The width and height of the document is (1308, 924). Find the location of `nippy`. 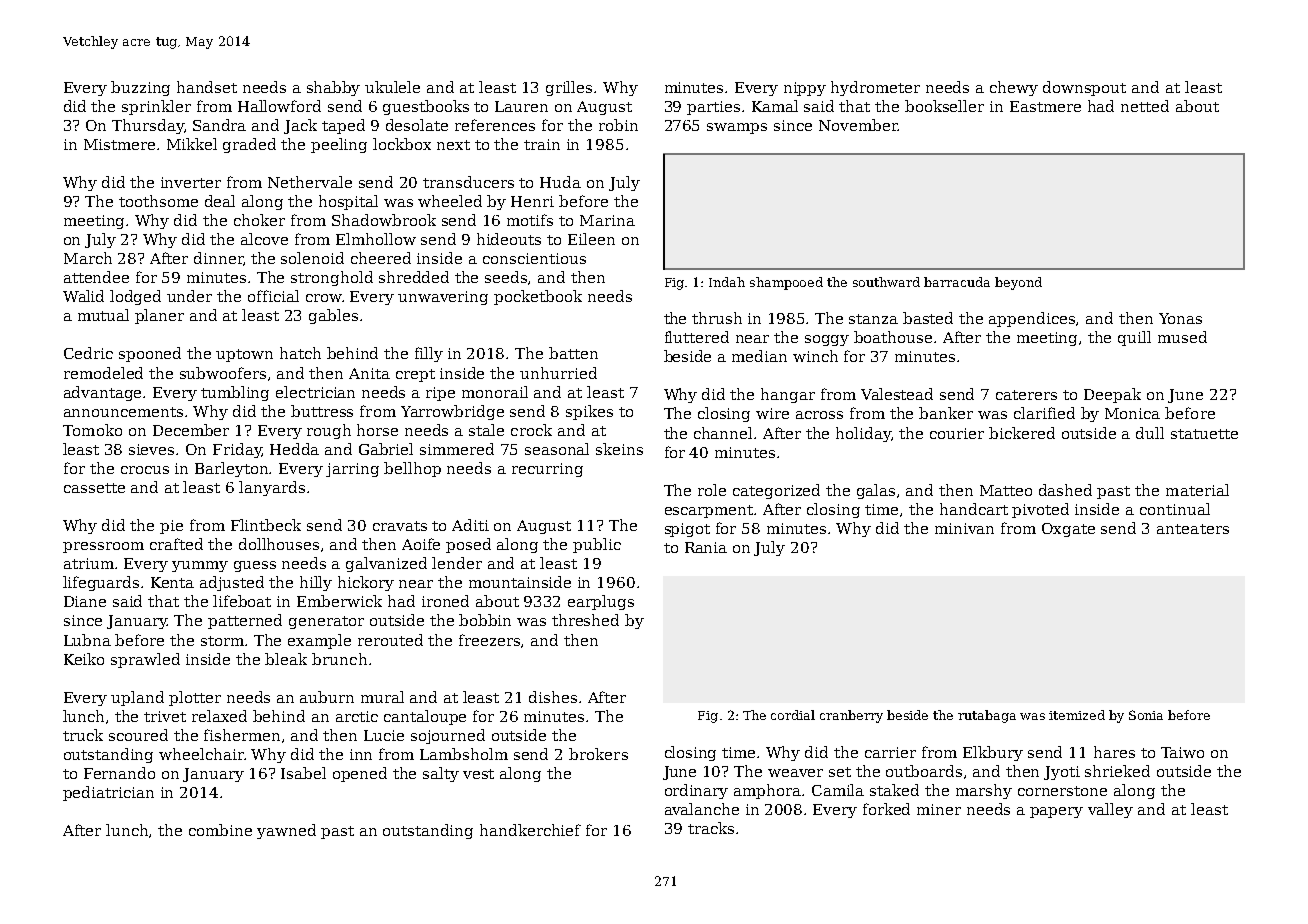

nippy is located at coordinates (805, 89).
